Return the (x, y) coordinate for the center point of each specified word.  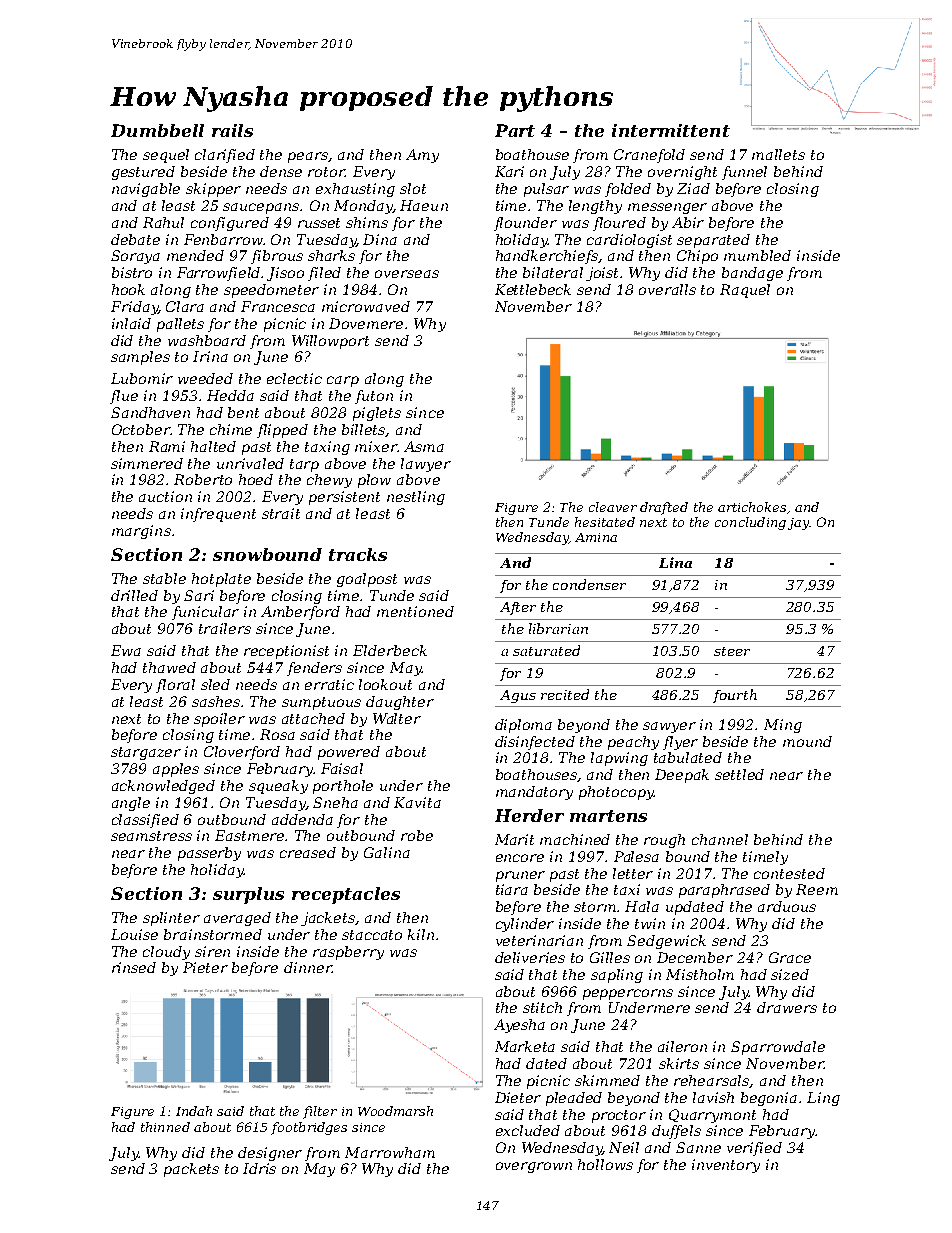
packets (191, 1170)
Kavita (417, 802)
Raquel (745, 291)
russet (319, 223)
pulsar (546, 190)
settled (739, 774)
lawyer (426, 465)
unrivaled (250, 463)
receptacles (346, 895)
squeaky (278, 787)
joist (603, 274)
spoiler (219, 720)
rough (664, 841)
